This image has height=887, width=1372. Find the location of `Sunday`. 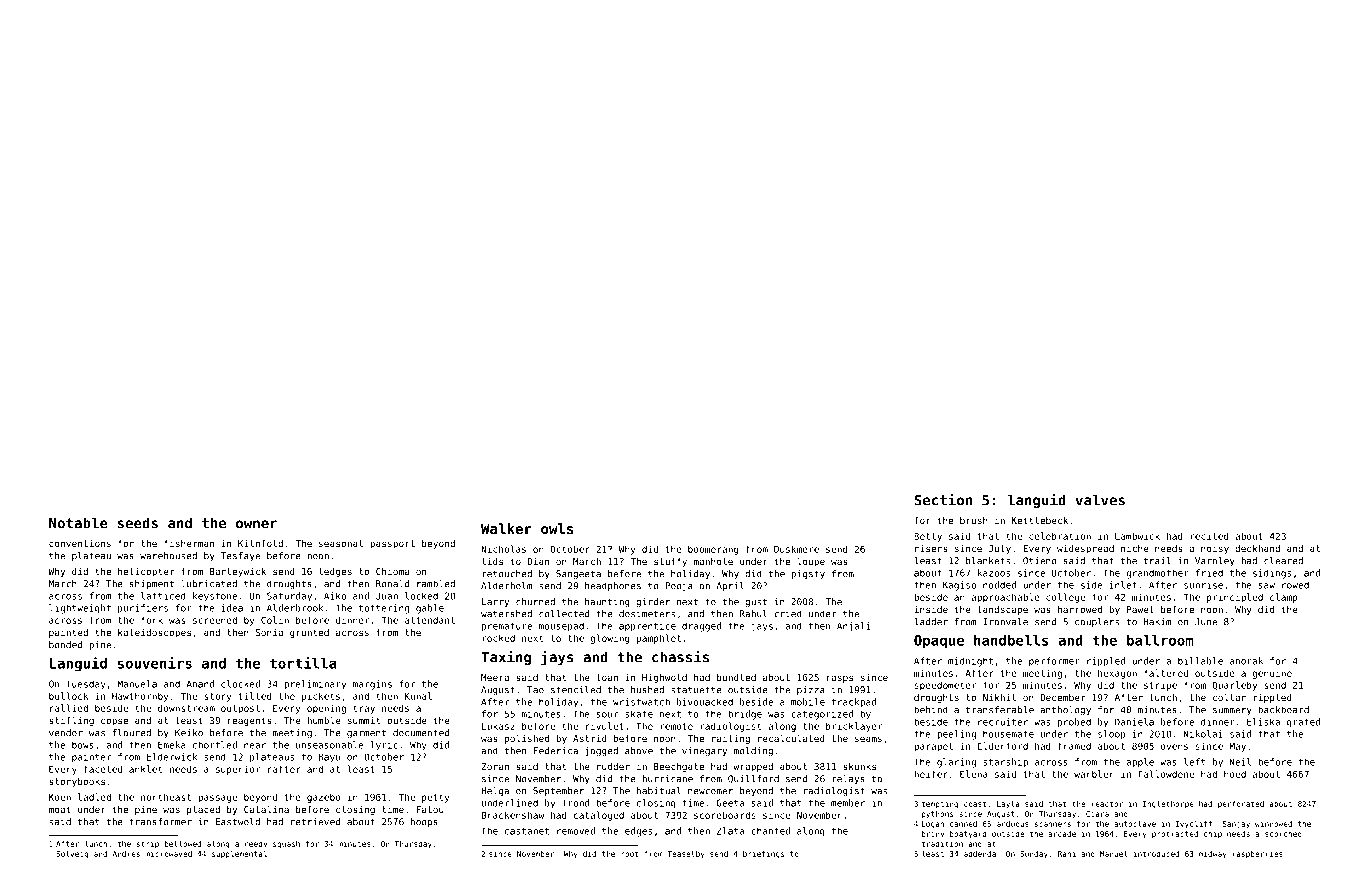

Sunday is located at coordinates (1034, 855).
